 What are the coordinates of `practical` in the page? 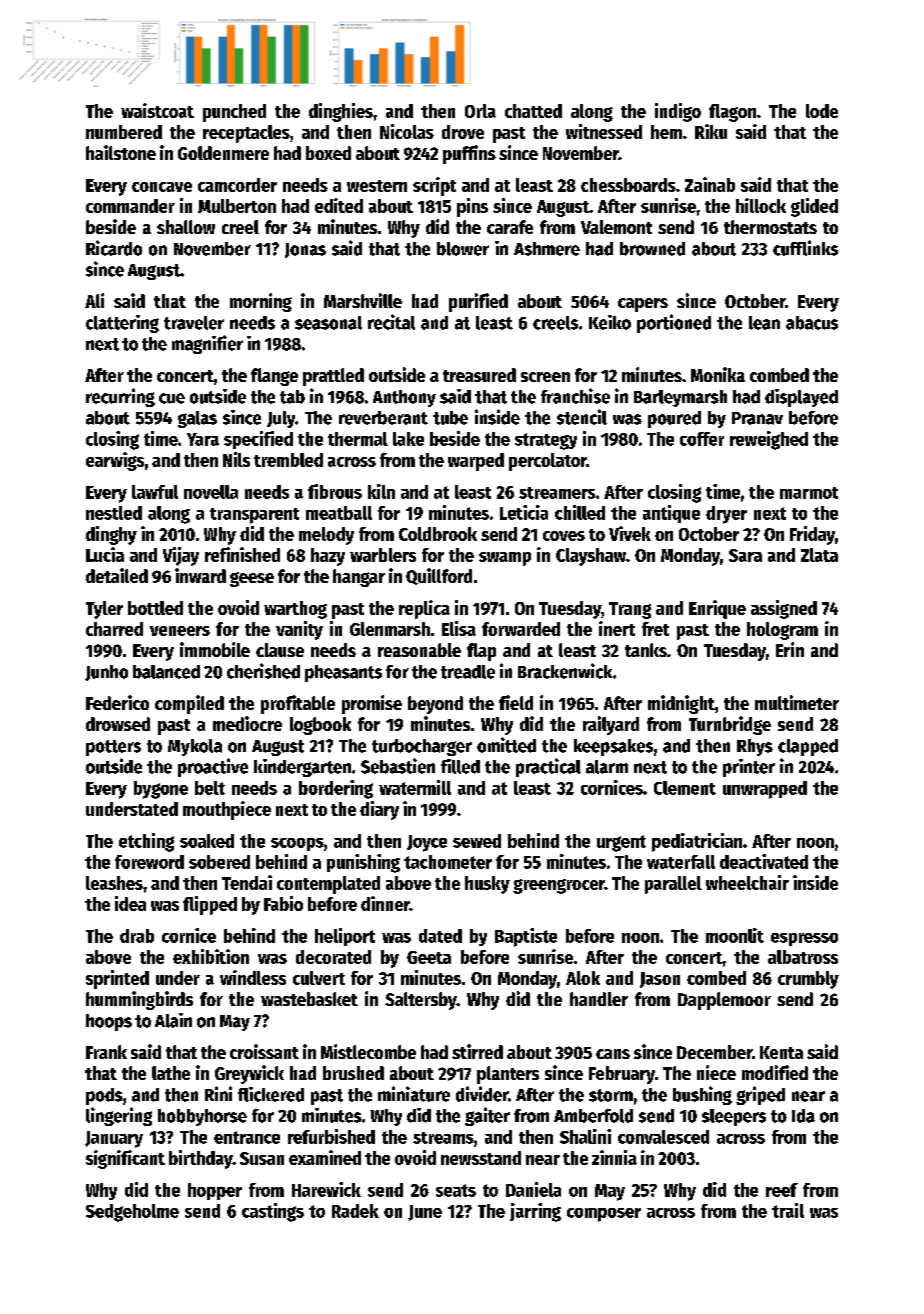 It's located at (548, 767).
